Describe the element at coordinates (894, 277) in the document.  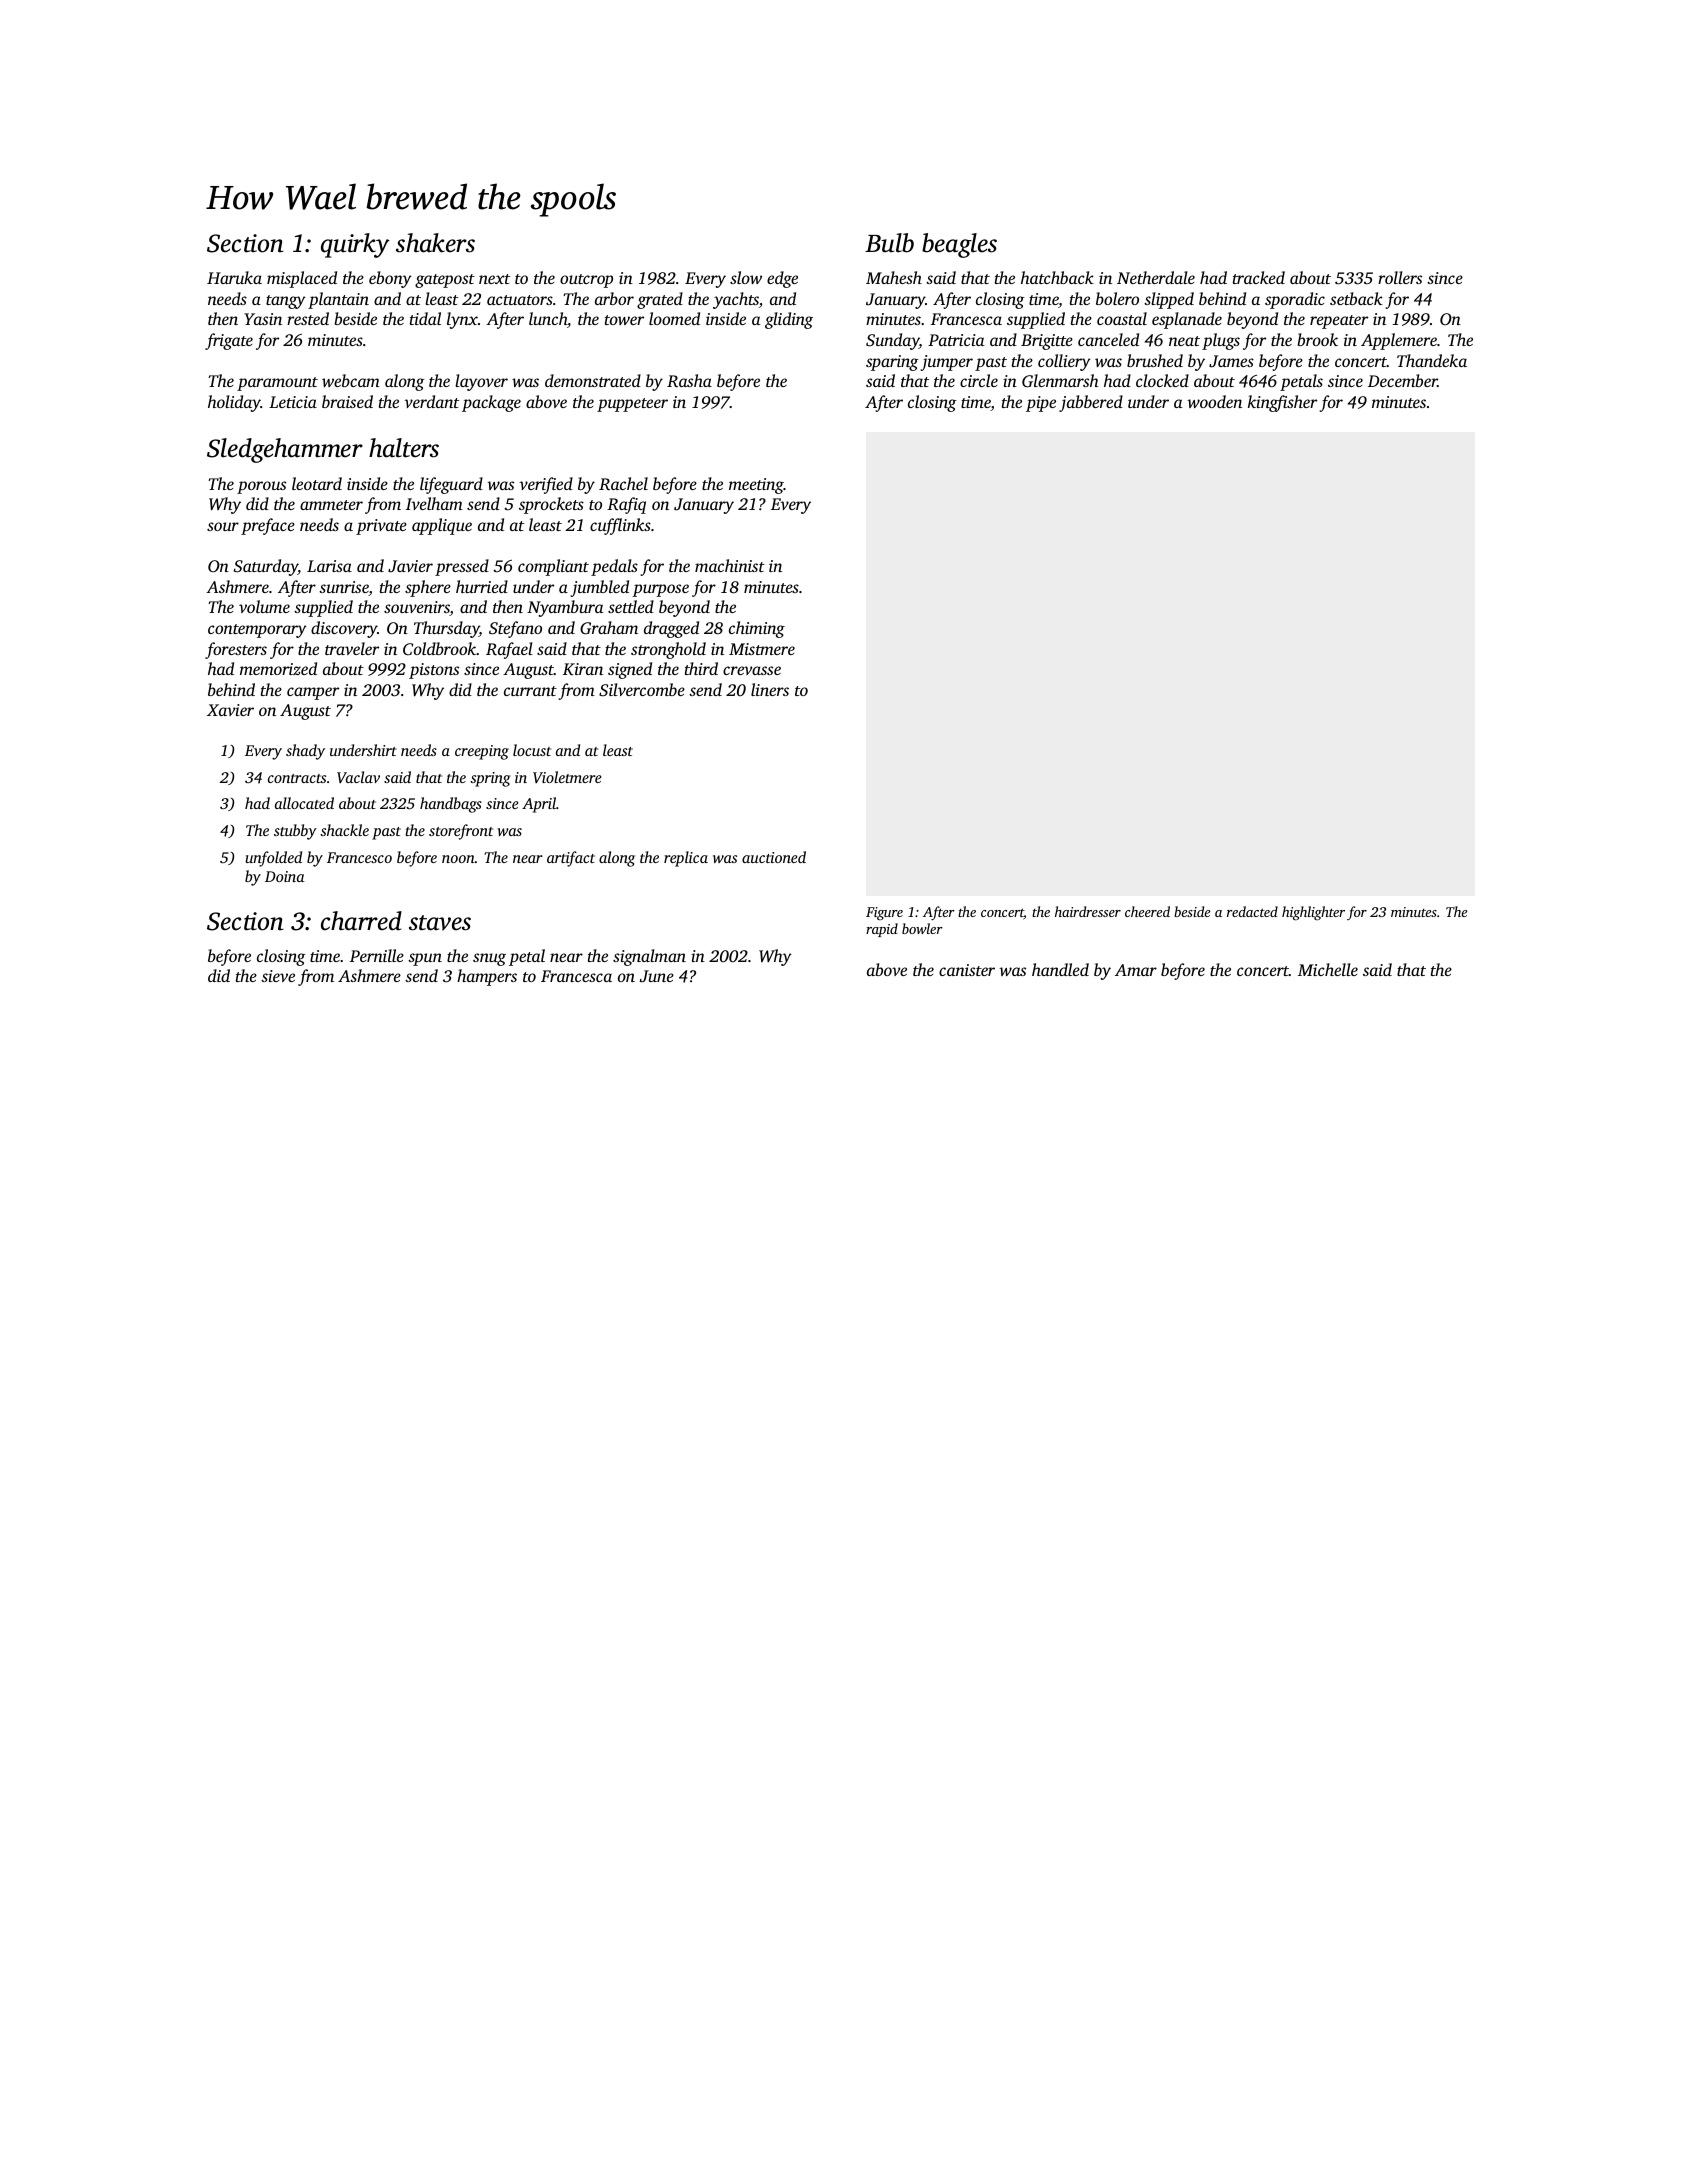
I see `Mahesh` at that location.
